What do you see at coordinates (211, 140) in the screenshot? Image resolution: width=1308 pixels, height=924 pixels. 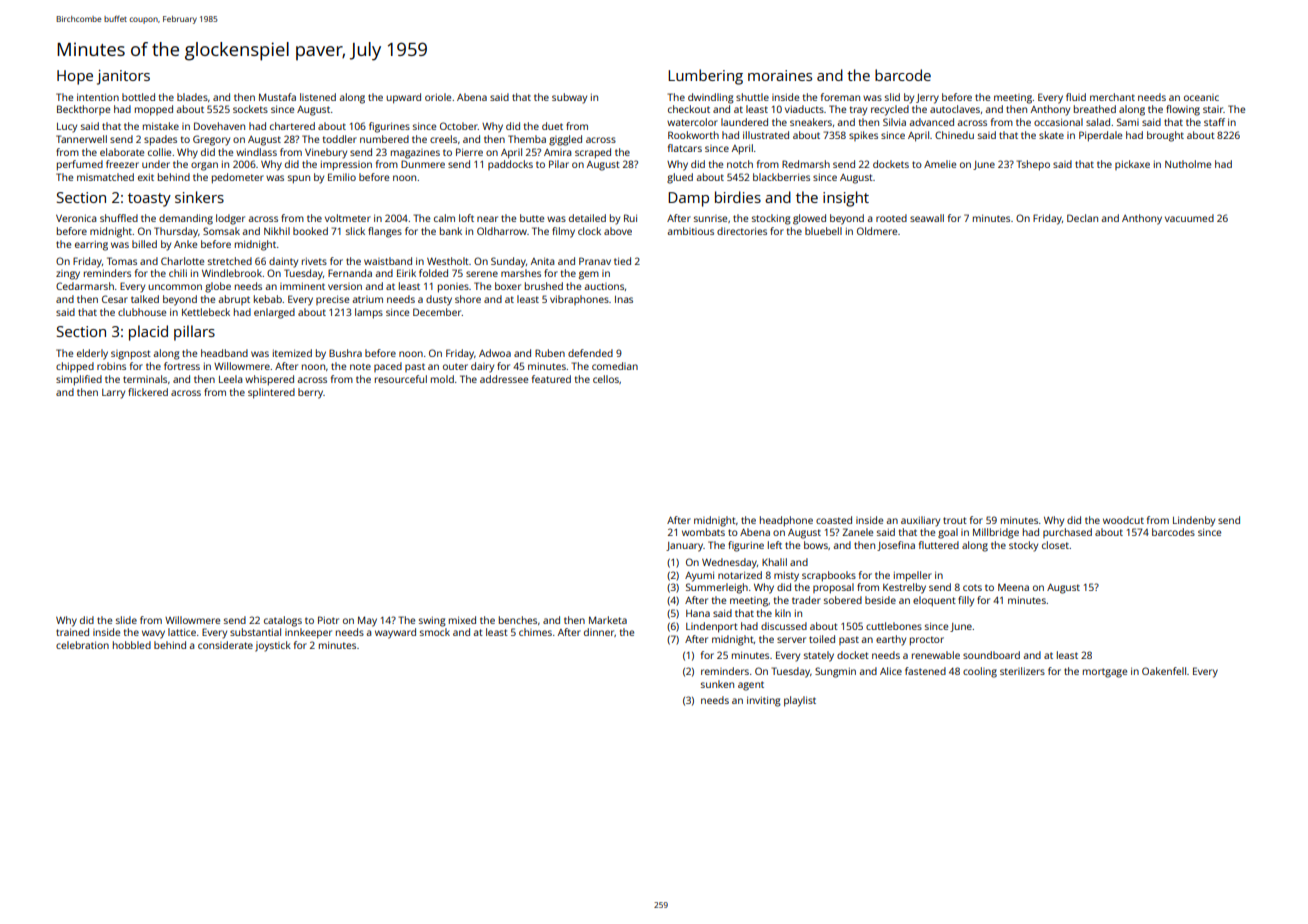 I see `Gregory` at bounding box center [211, 140].
